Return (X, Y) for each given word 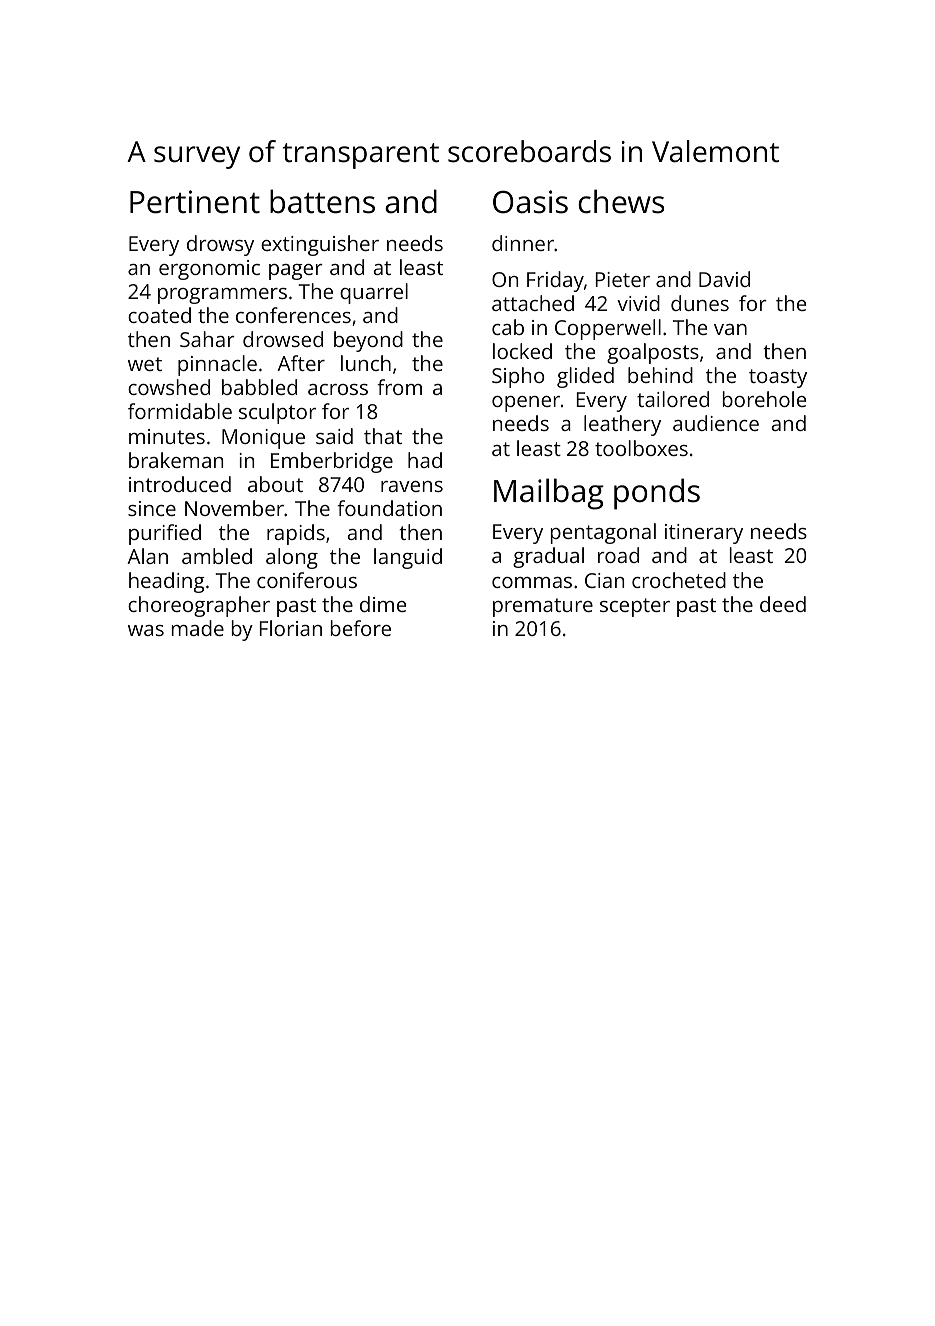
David (724, 279)
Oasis (530, 202)
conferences (293, 315)
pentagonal (603, 533)
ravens (412, 486)
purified (165, 534)
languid (408, 558)
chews (621, 201)
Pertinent (195, 202)
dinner (523, 243)
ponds (657, 494)
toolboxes (641, 448)
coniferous (307, 580)
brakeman (176, 460)
